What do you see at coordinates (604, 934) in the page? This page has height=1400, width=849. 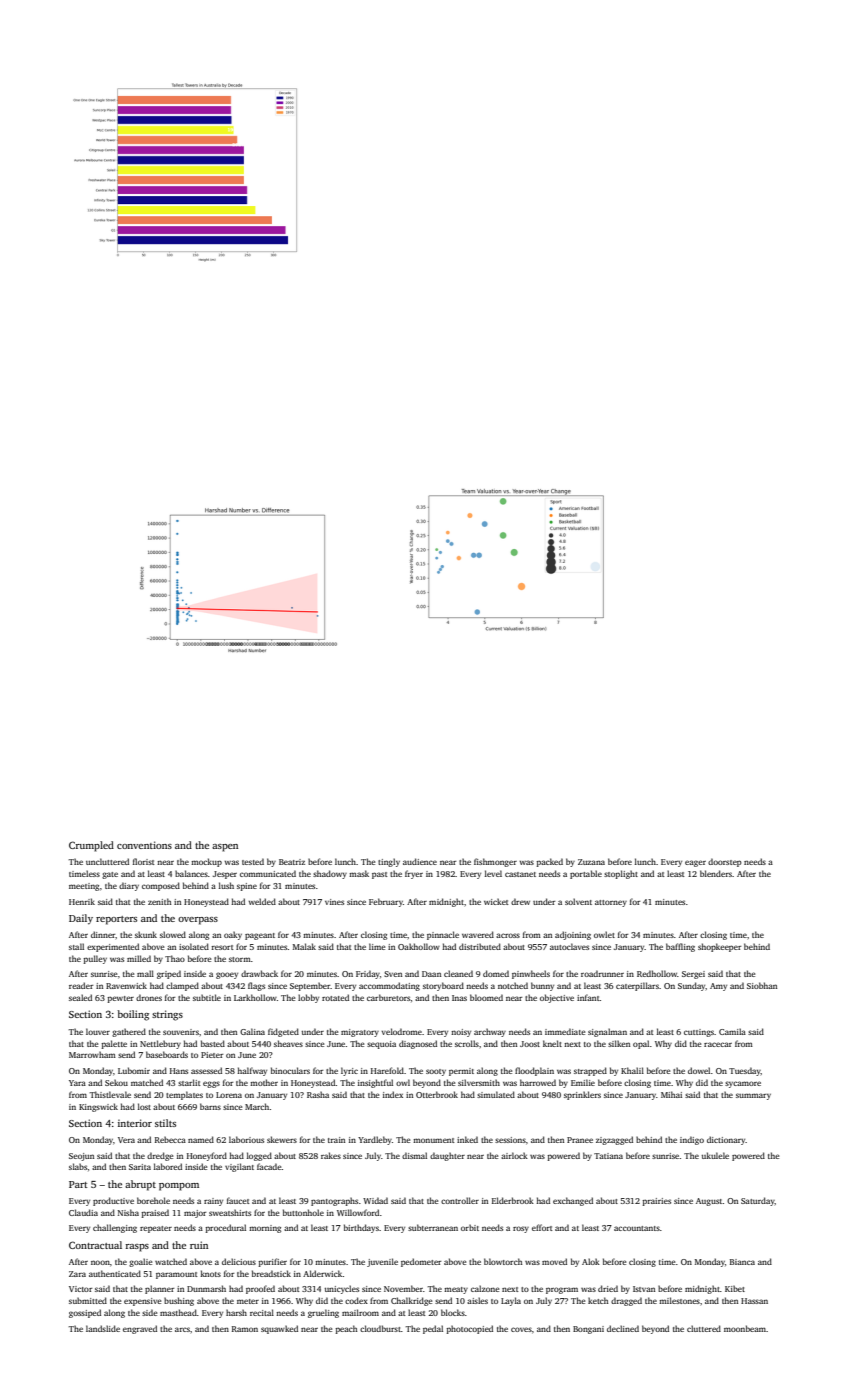 I see `owlet` at bounding box center [604, 934].
